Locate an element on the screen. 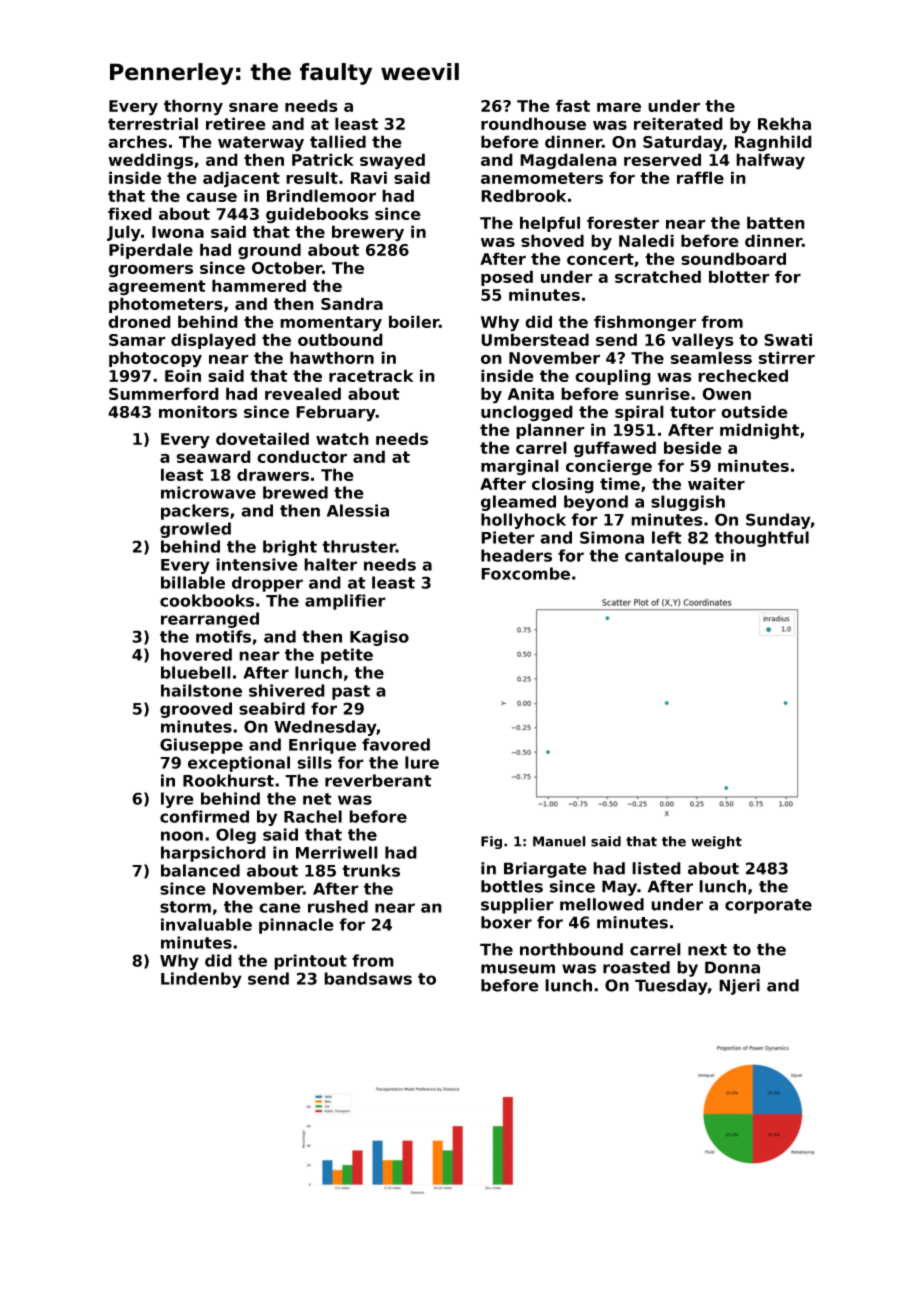  Kagiso is located at coordinates (379, 638).
